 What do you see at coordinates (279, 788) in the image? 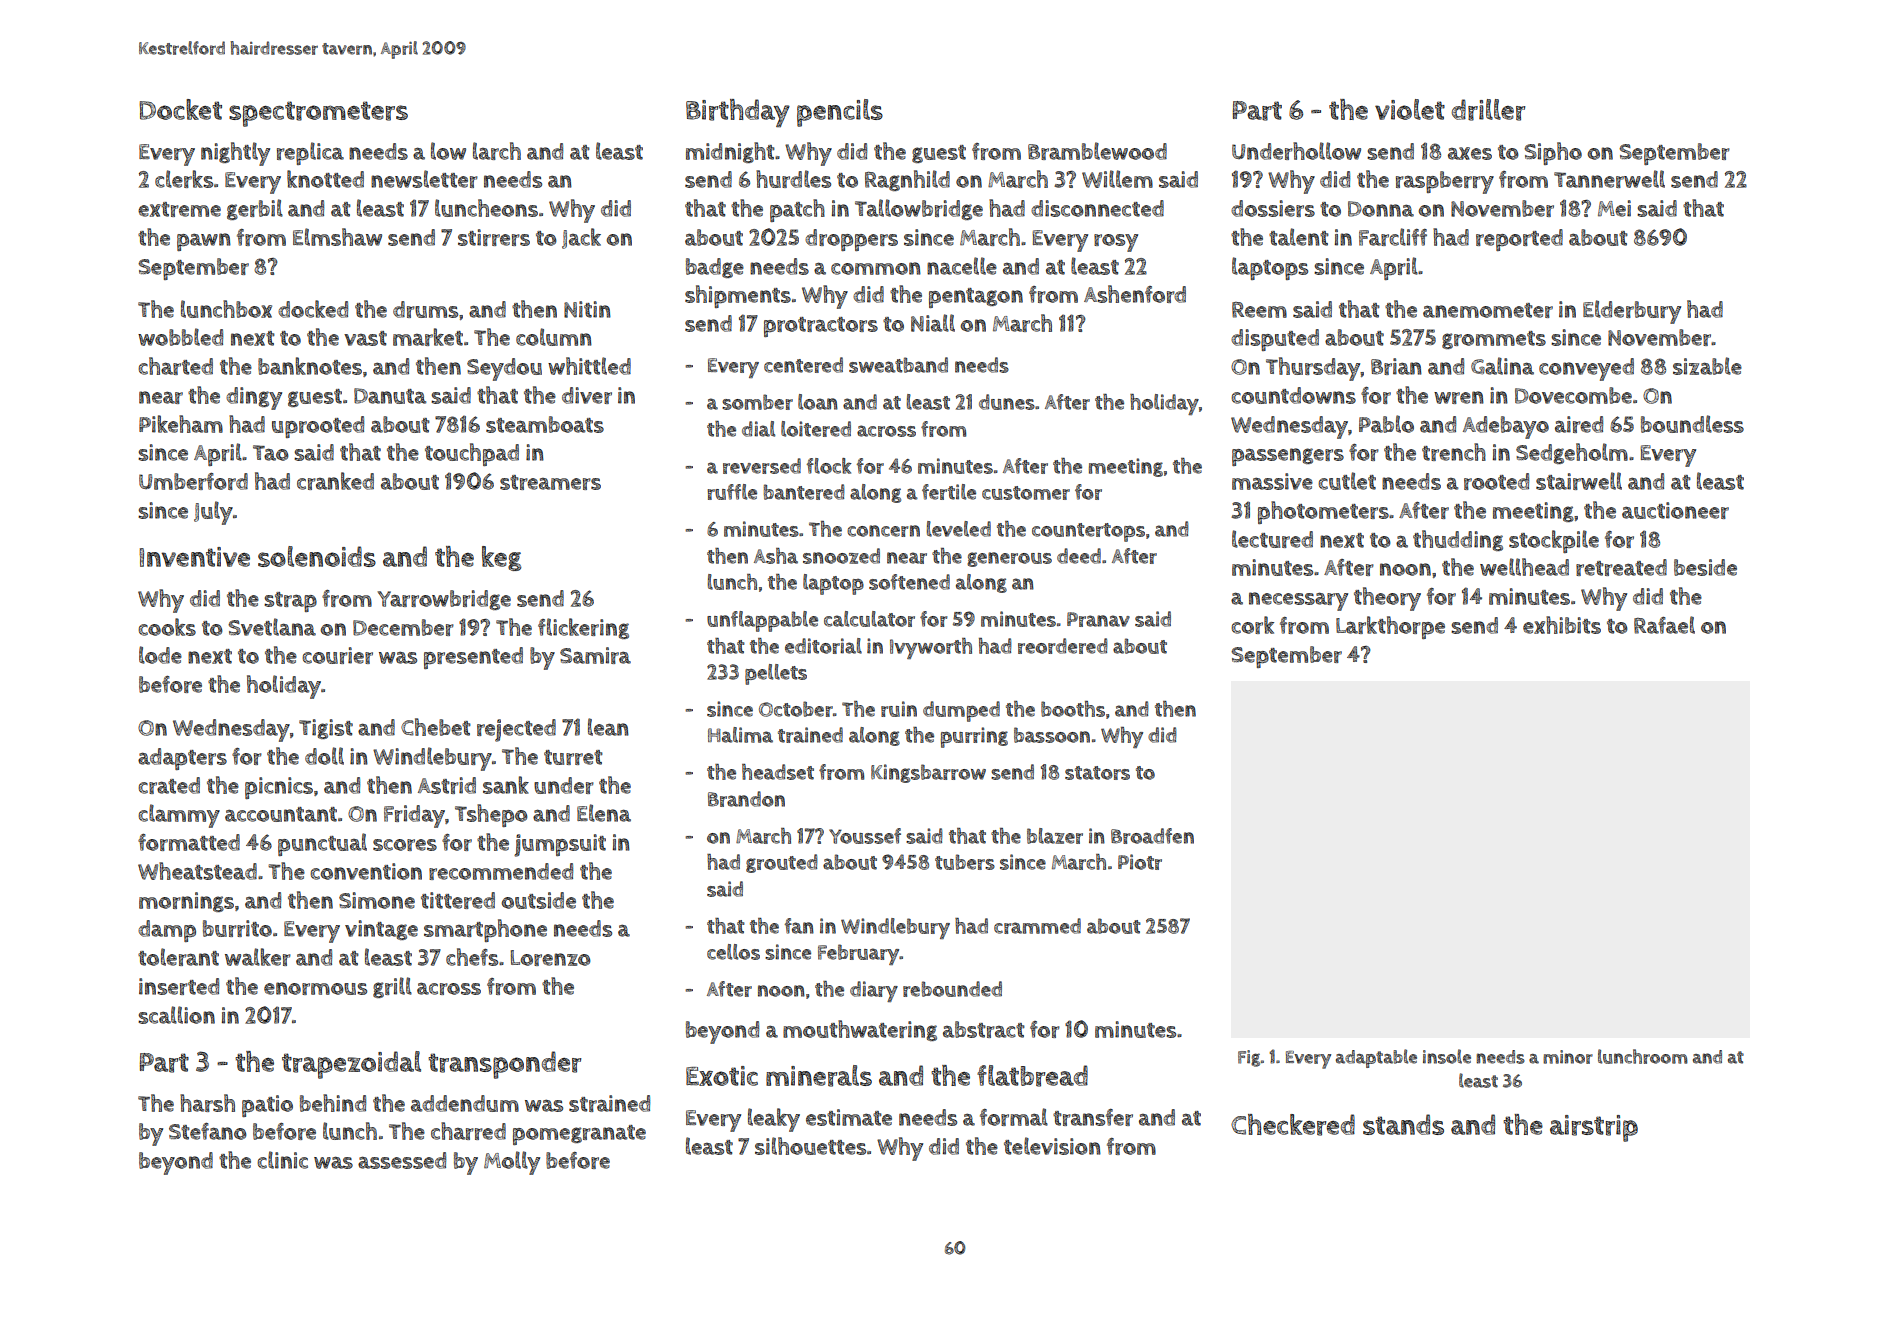
I see `picnics` at bounding box center [279, 788].
